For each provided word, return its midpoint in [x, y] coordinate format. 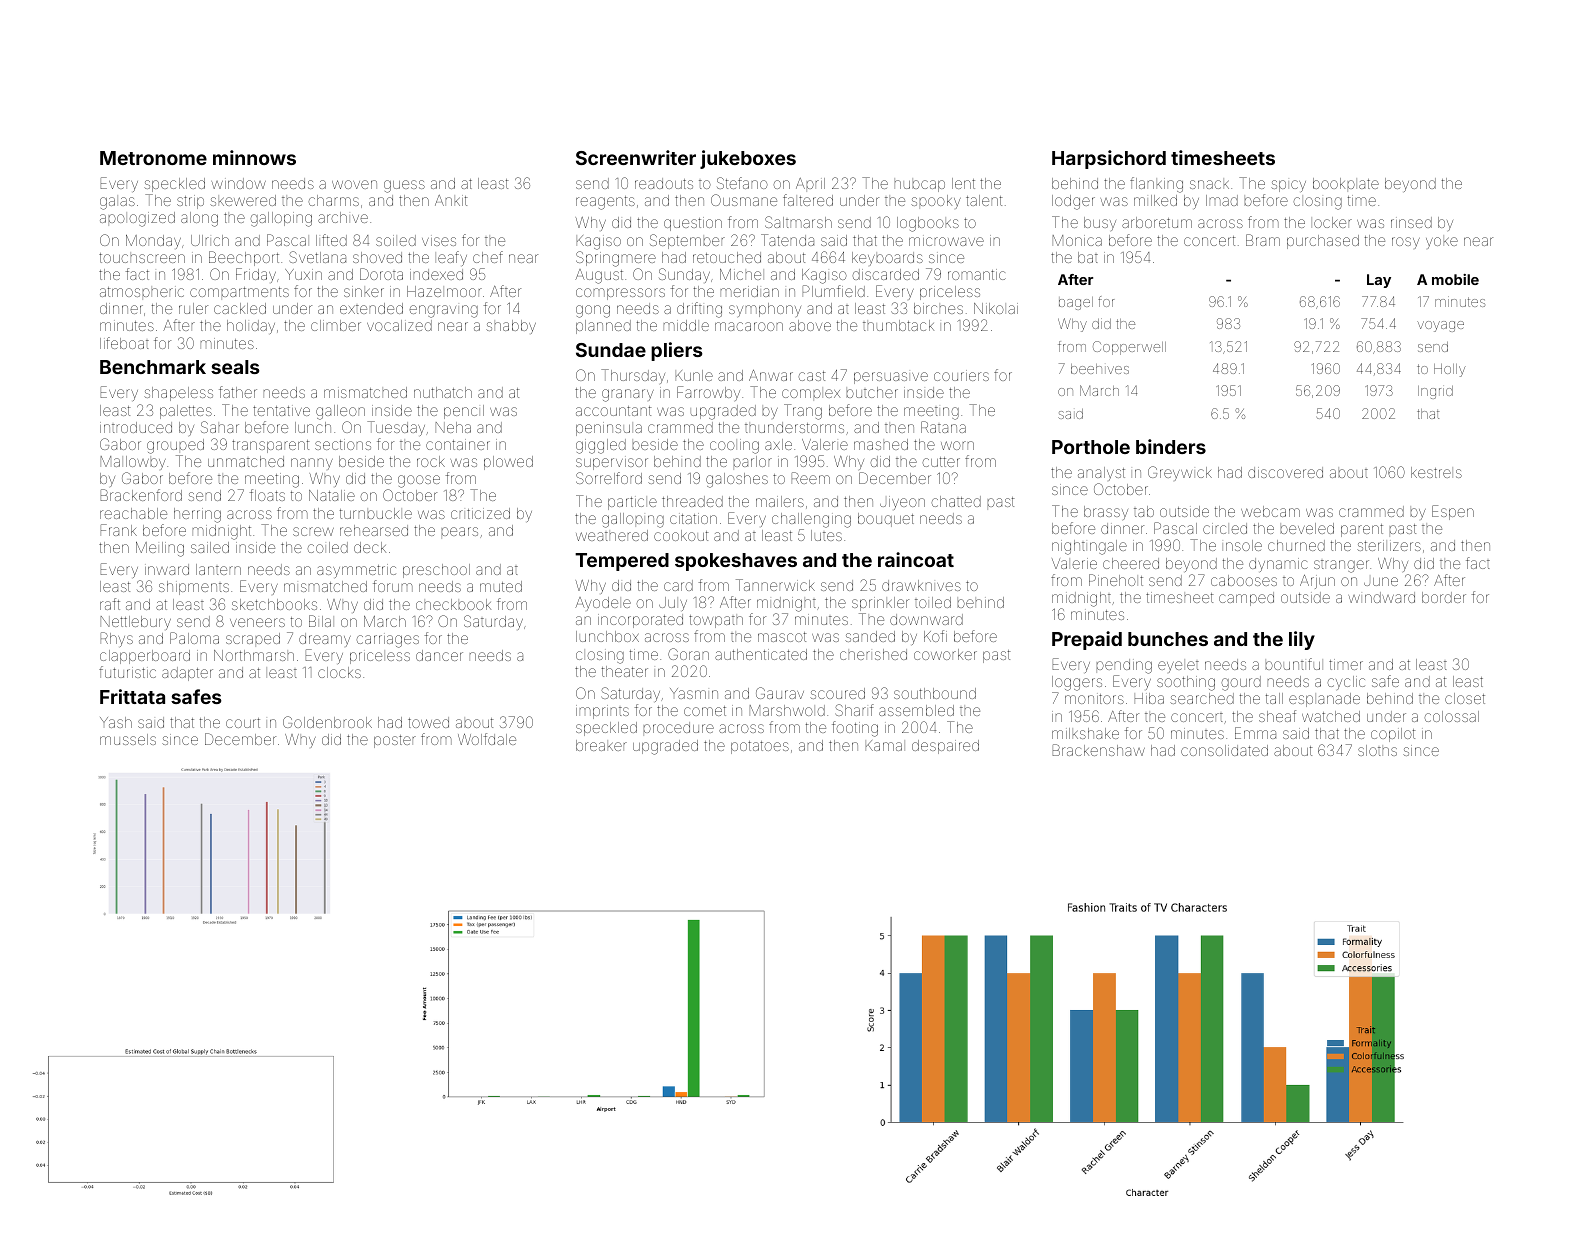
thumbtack [898, 325]
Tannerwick [775, 585]
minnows [254, 157]
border [1444, 597]
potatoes [760, 747]
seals [235, 367]
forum [393, 586]
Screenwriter [636, 157]
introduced [136, 427]
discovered [1285, 472]
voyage [1440, 326]
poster [395, 741]
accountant [614, 411]
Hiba [1149, 698]
